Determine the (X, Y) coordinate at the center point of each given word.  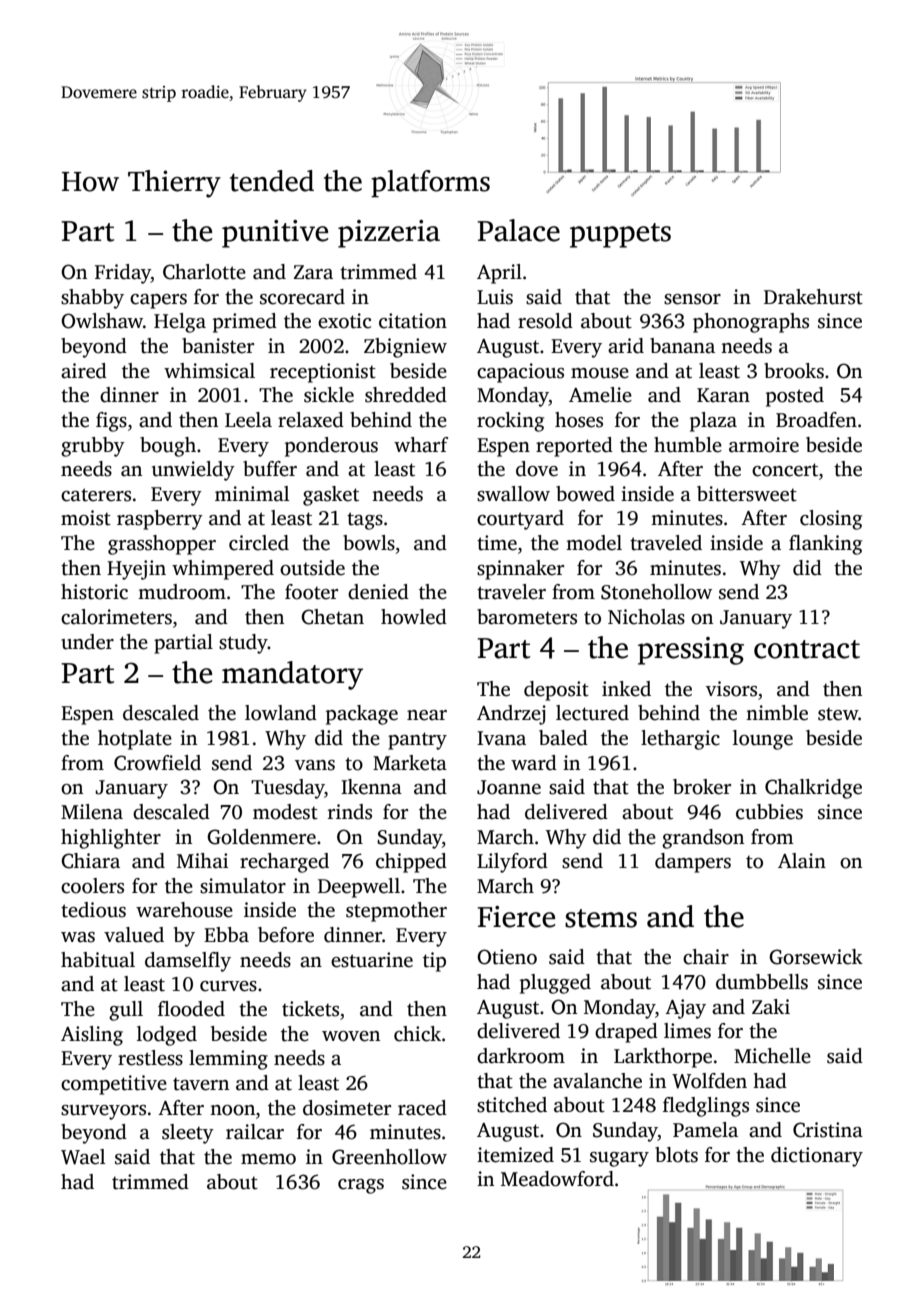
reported (574, 447)
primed (245, 323)
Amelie (600, 395)
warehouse (184, 910)
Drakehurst (813, 297)
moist (86, 518)
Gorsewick (816, 957)
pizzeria (389, 234)
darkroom (521, 1056)
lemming (228, 1060)
